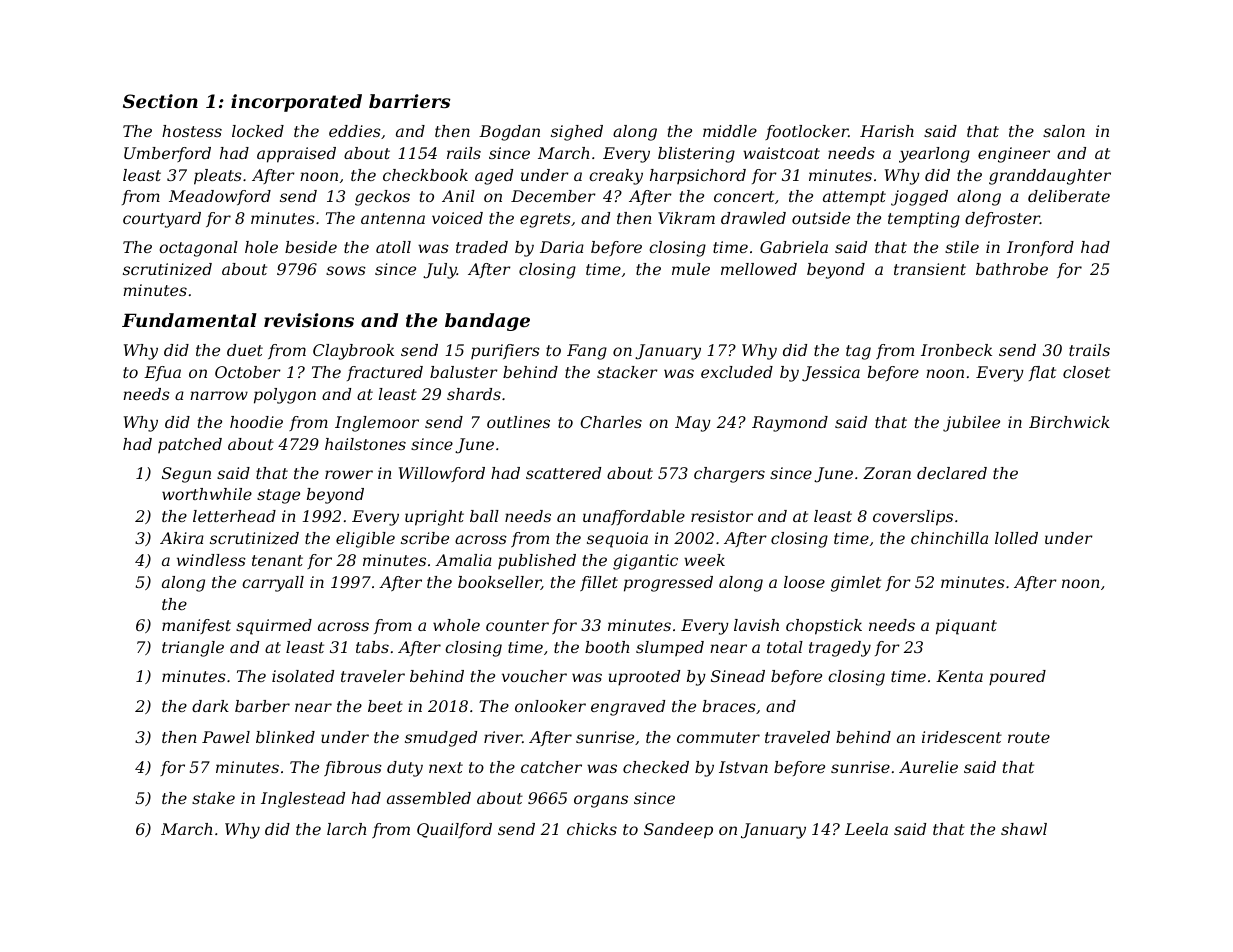 The width and height of the screenshot is (1233, 952). Describe the element at coordinates (256, 422) in the screenshot. I see `hoodie` at that location.
